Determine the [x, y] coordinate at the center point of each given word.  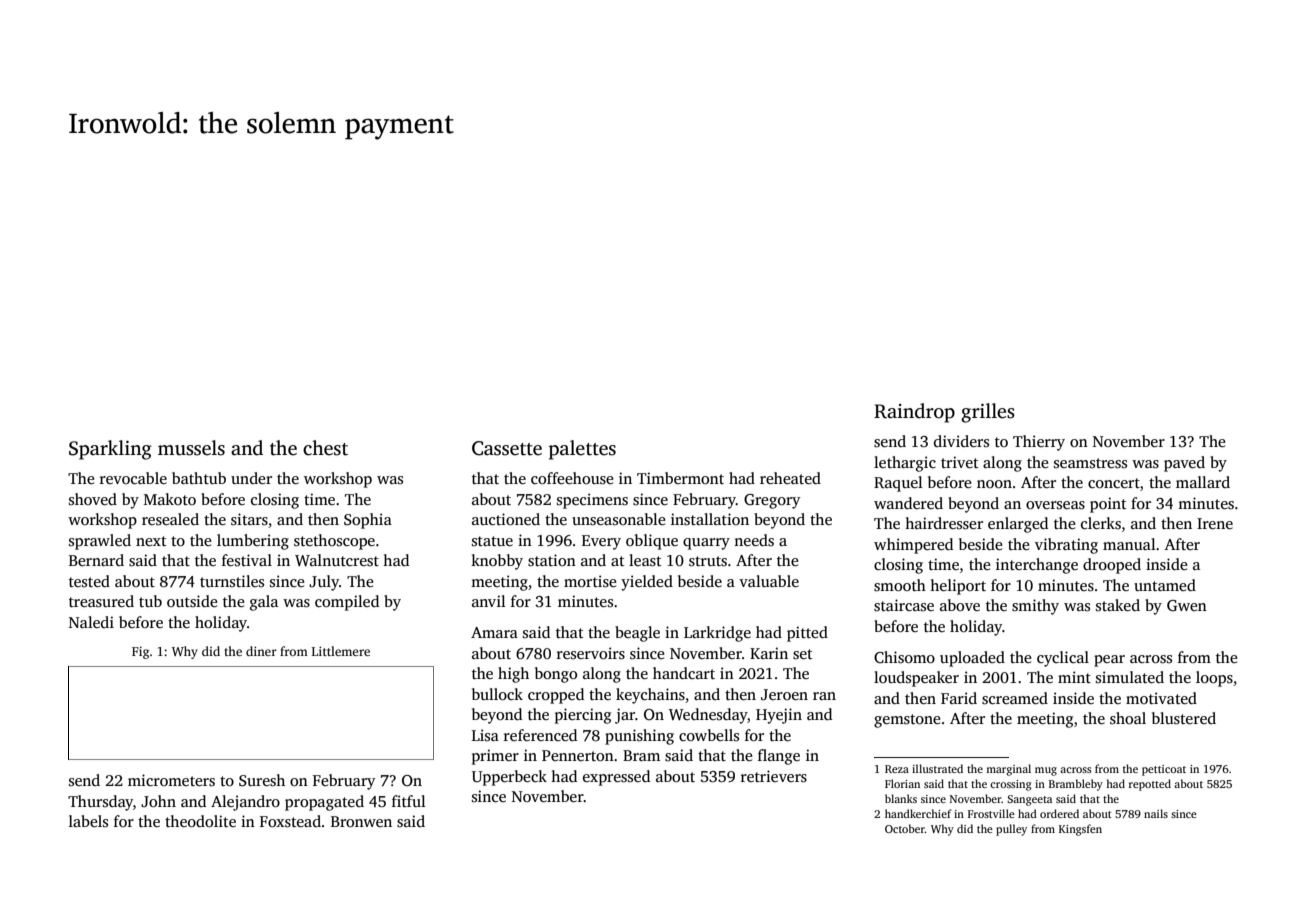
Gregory [772, 501]
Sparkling [110, 450]
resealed [170, 519]
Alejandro [245, 803]
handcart [684, 673]
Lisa [485, 735]
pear [1109, 661]
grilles [988, 413]
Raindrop [914, 413]
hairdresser [944, 523]
